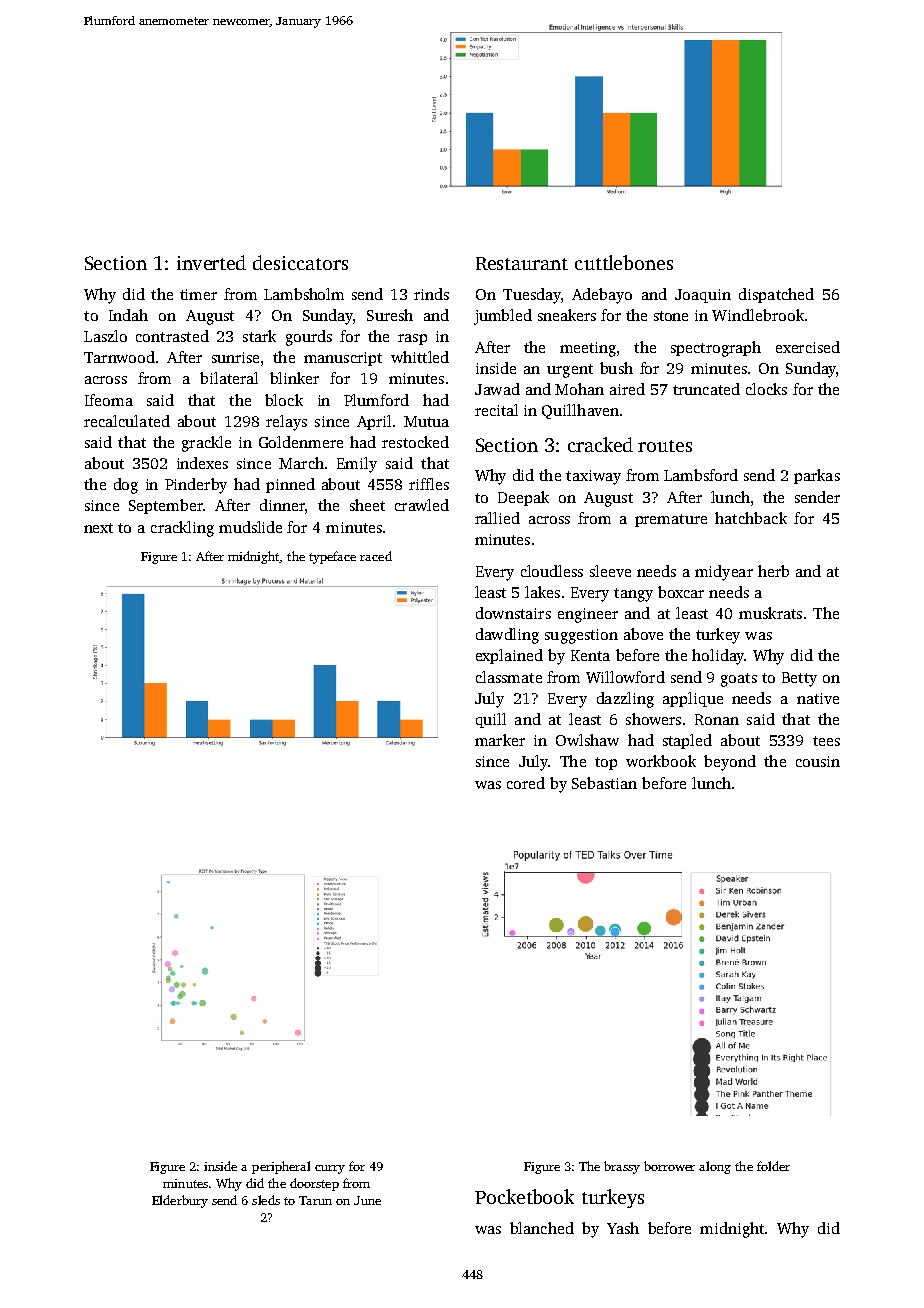 The height and width of the screenshot is (1308, 924). Describe the element at coordinates (211, 262) in the screenshot. I see `inverted` at that location.
